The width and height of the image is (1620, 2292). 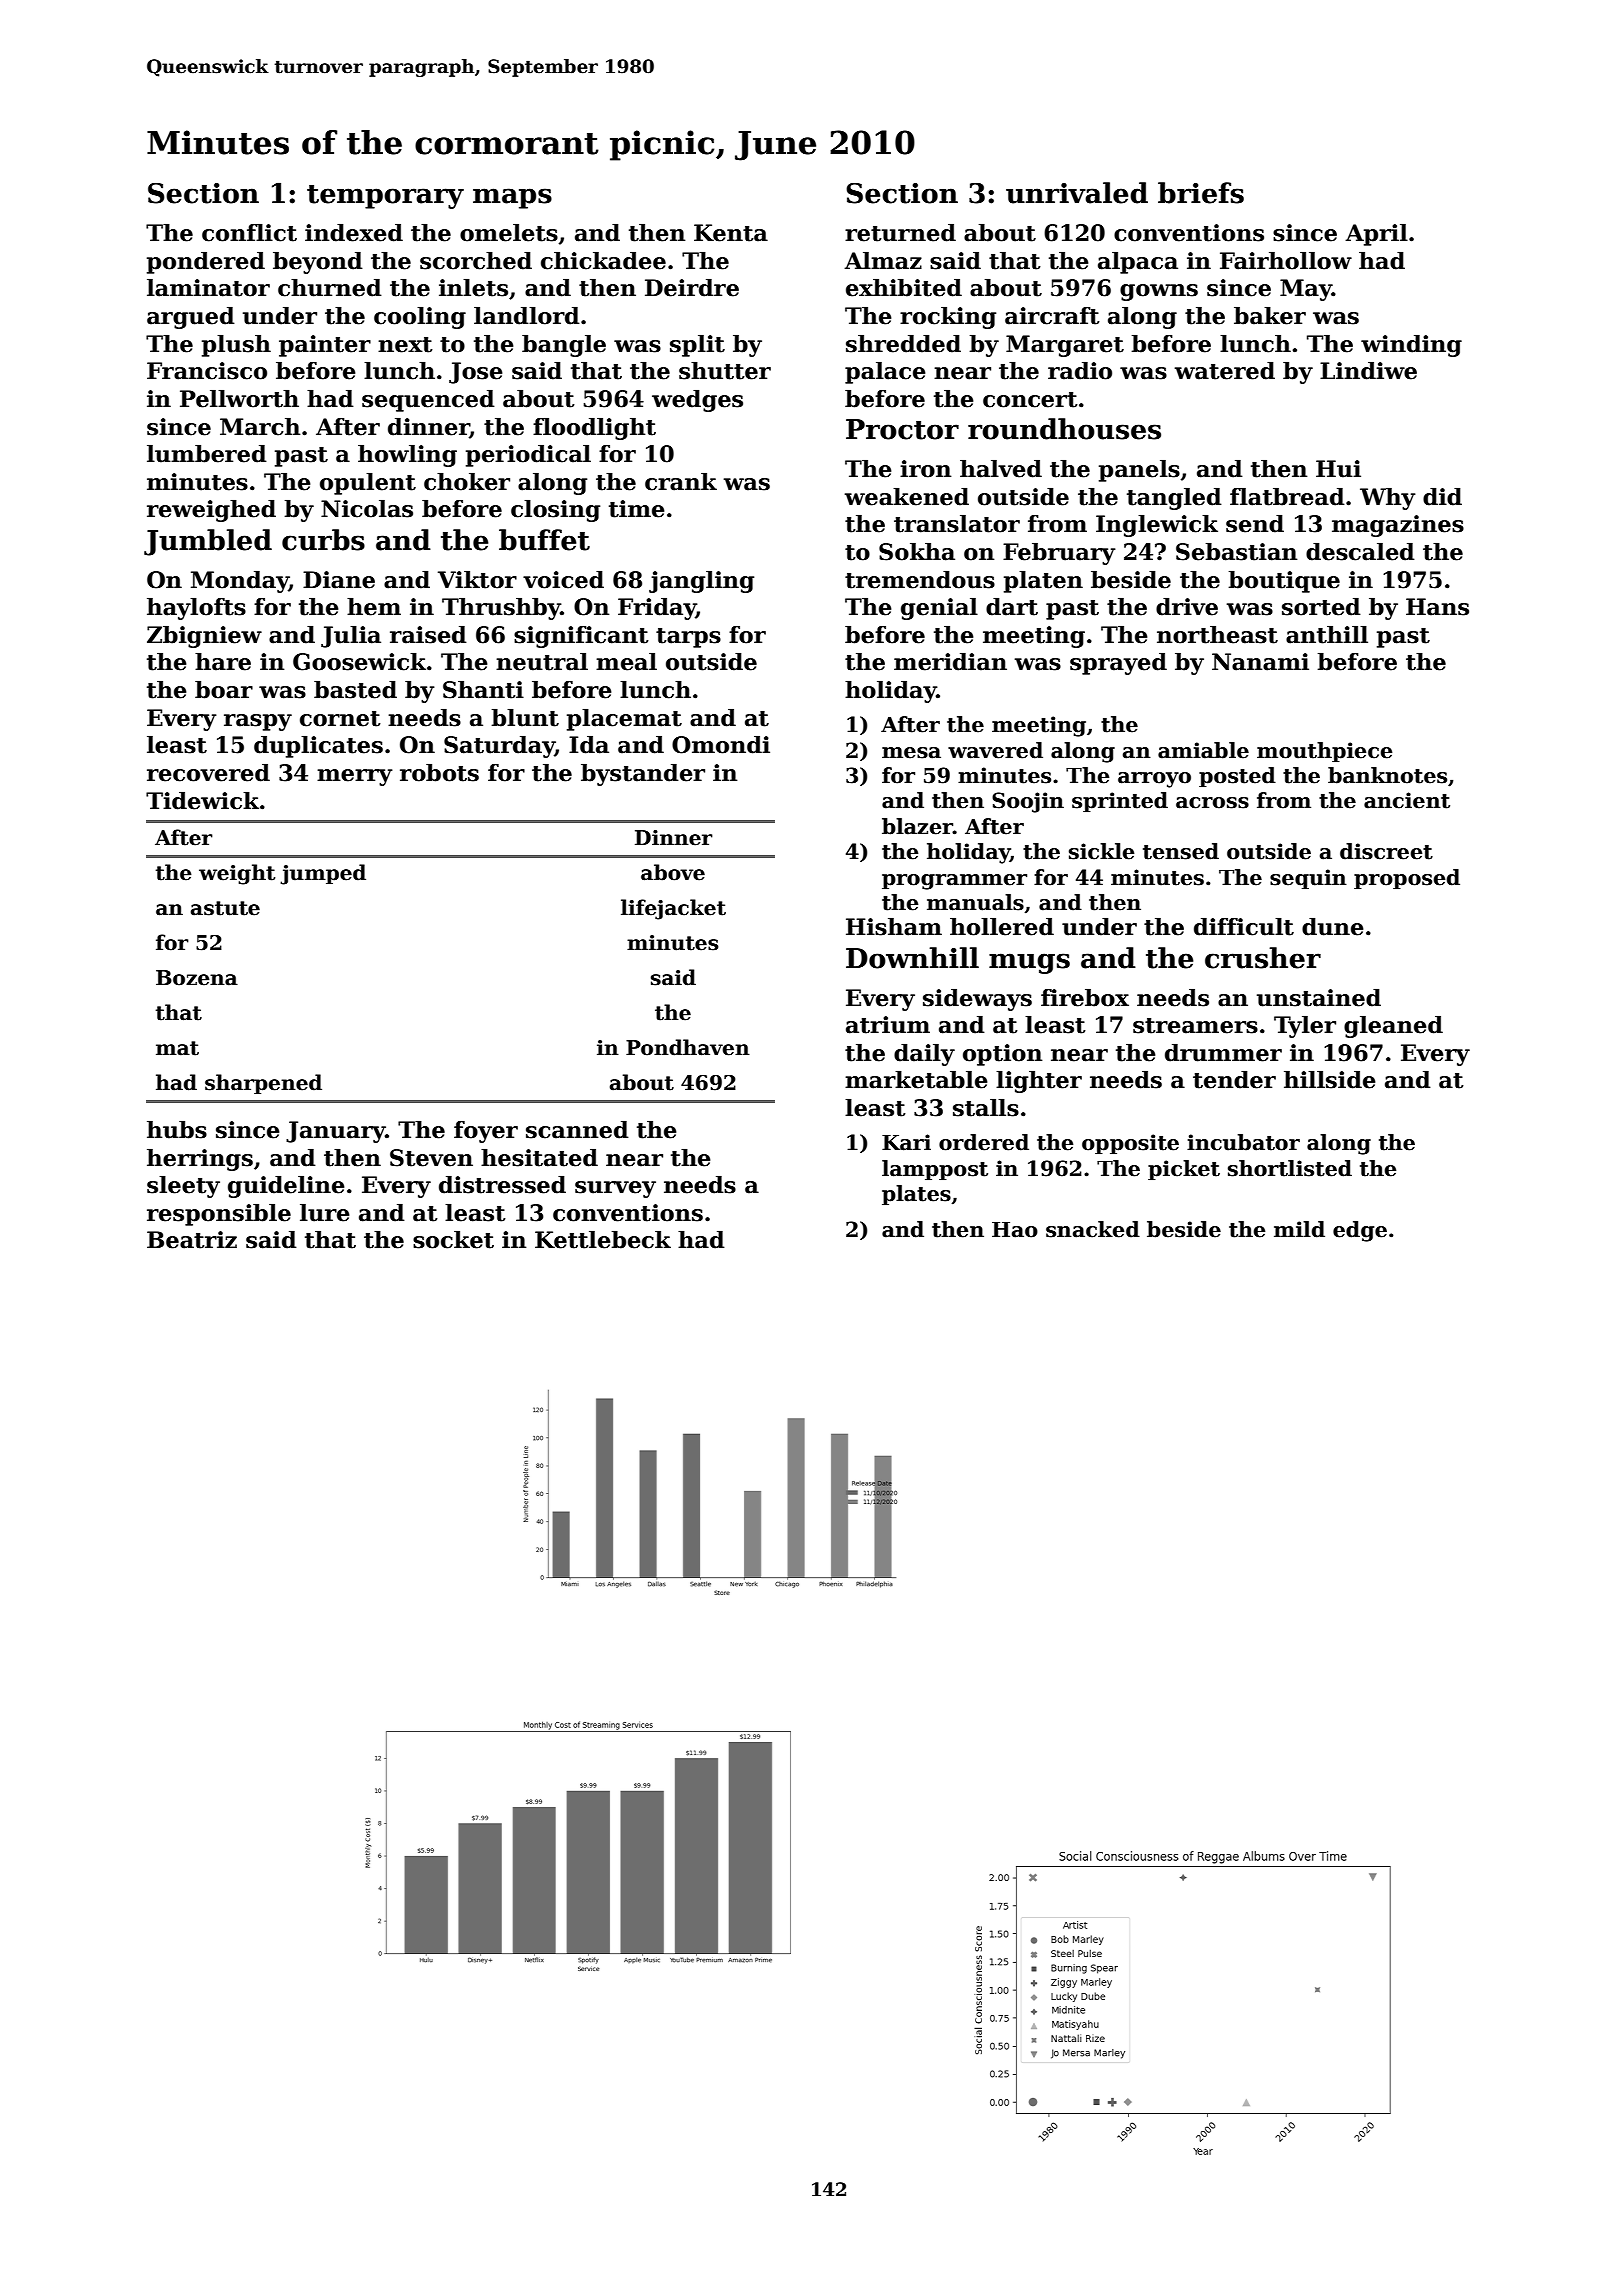 What do you see at coordinates (688, 1047) in the image?
I see `Pondhaven` at bounding box center [688, 1047].
